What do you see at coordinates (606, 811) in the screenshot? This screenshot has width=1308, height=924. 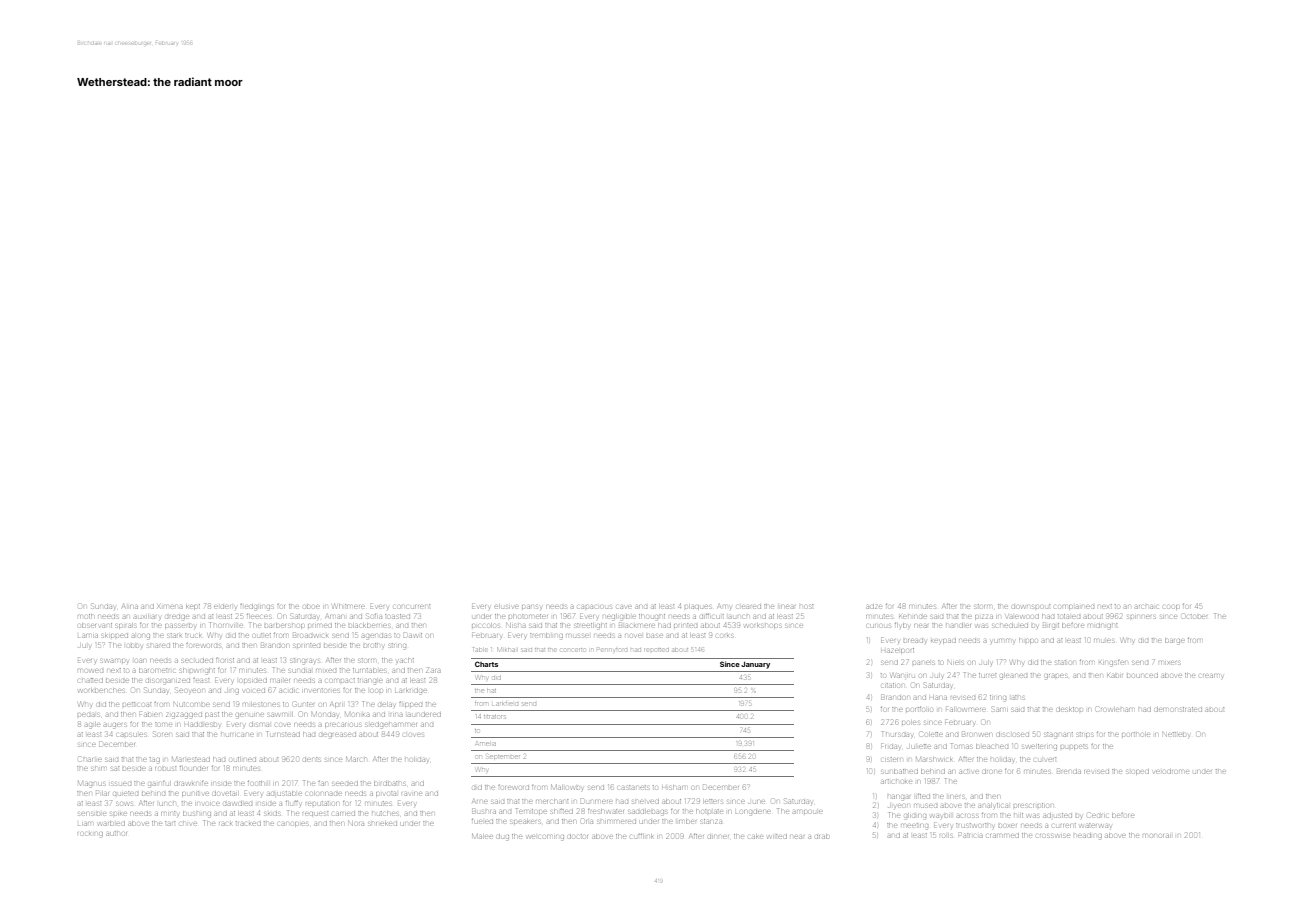 I see `freshwater` at bounding box center [606, 811].
